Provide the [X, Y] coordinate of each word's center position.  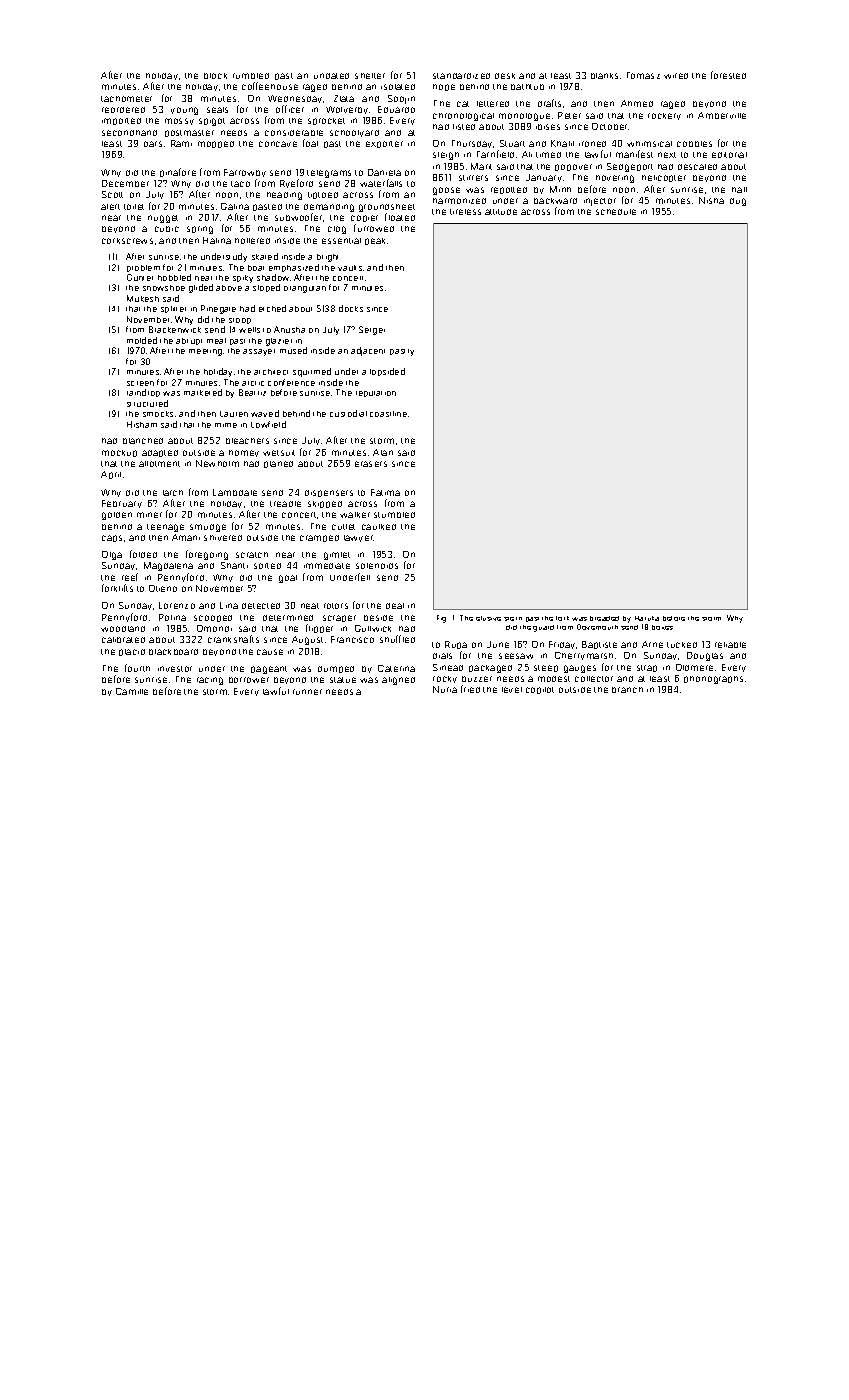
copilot [540, 690]
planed [278, 464]
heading [284, 196]
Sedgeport [630, 167]
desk [505, 76]
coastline [388, 414]
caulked [379, 527]
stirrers [473, 178]
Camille [132, 691]
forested [728, 75]
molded [142, 340]
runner [307, 692]
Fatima [385, 492]
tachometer [126, 99]
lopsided [387, 372]
